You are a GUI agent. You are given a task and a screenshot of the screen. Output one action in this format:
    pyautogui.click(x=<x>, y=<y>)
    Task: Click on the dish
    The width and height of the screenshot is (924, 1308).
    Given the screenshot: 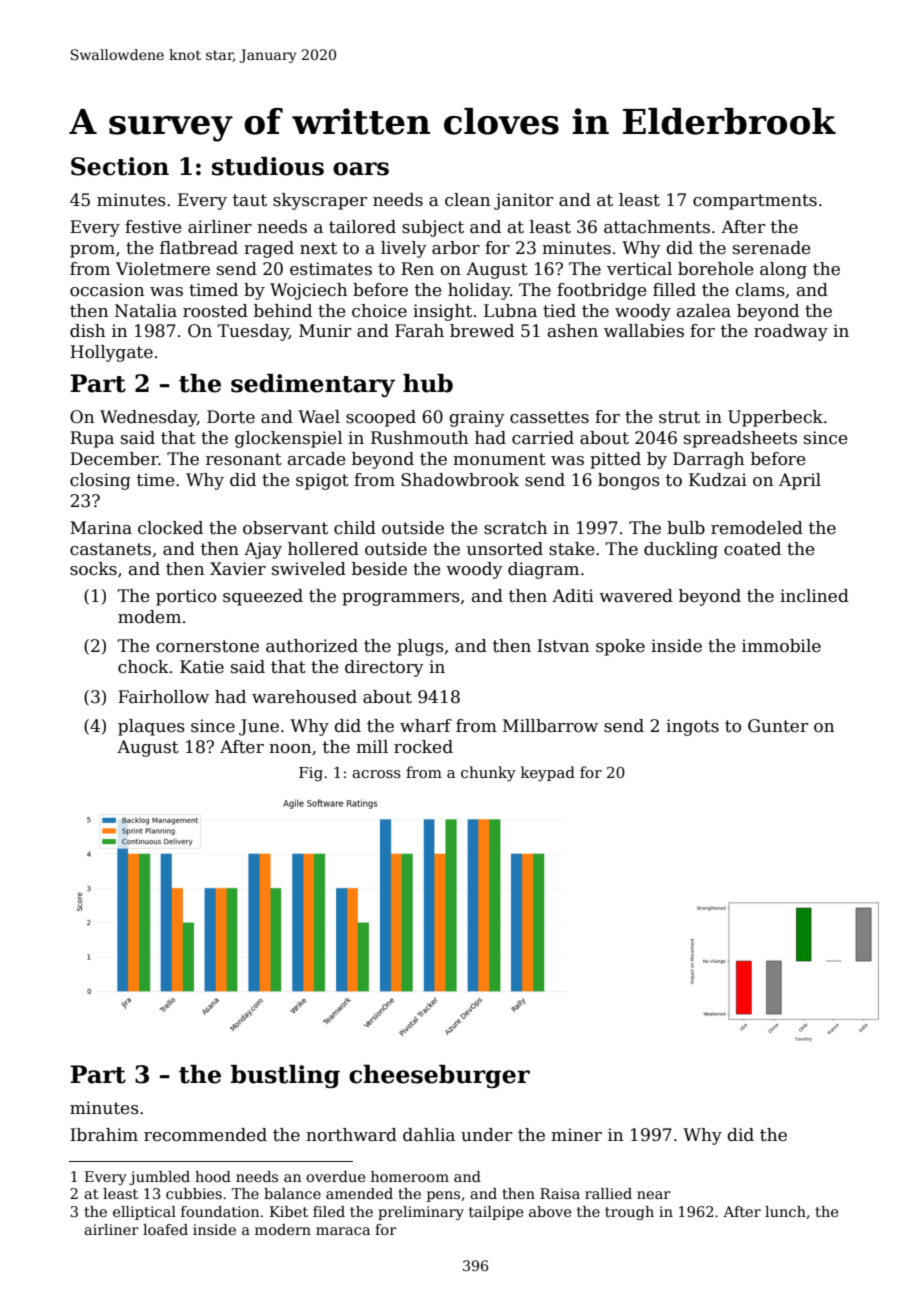 What is the action you would take?
    pyautogui.click(x=87, y=331)
